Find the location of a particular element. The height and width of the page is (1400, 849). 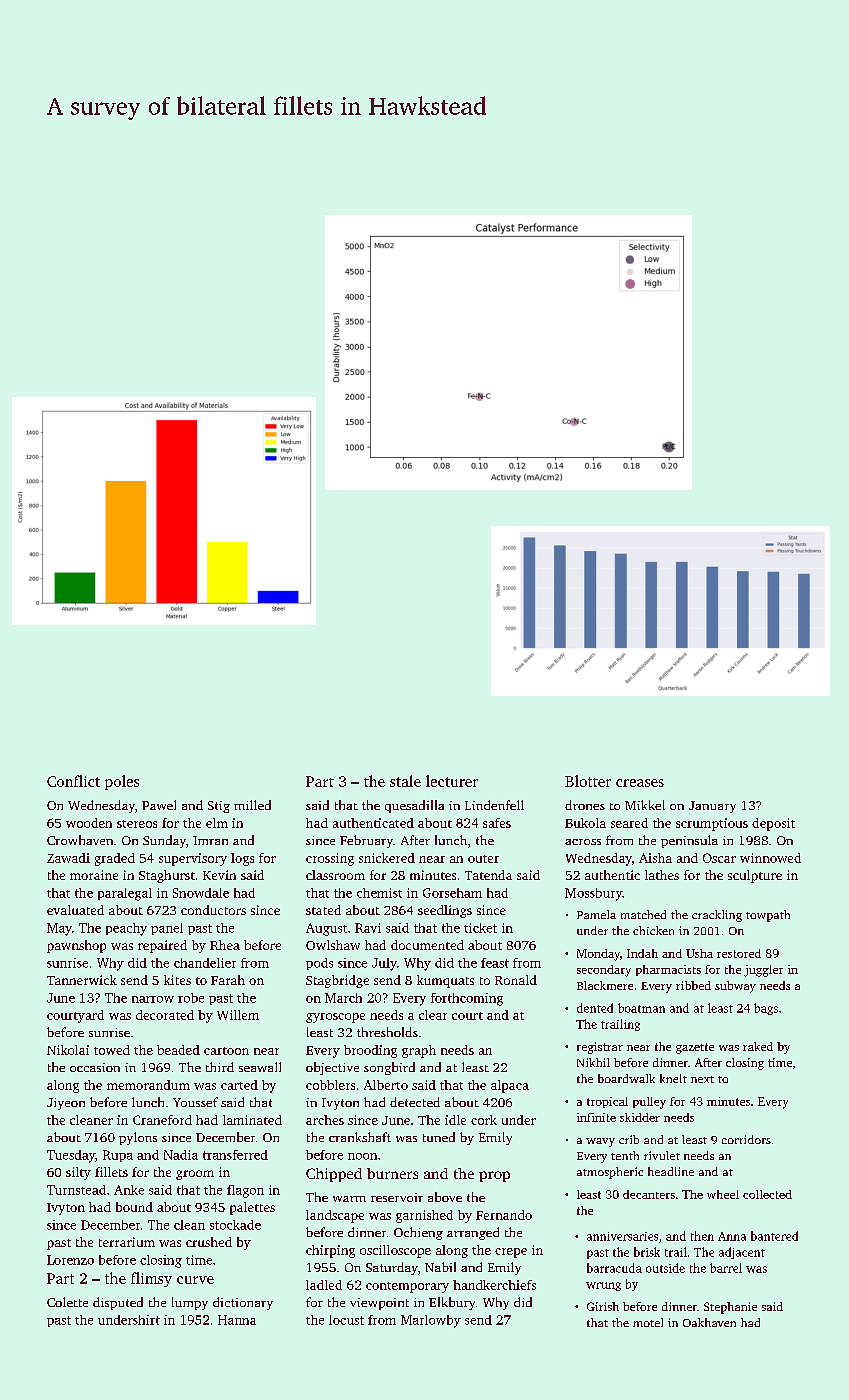

Lorenzo is located at coordinates (70, 1260).
